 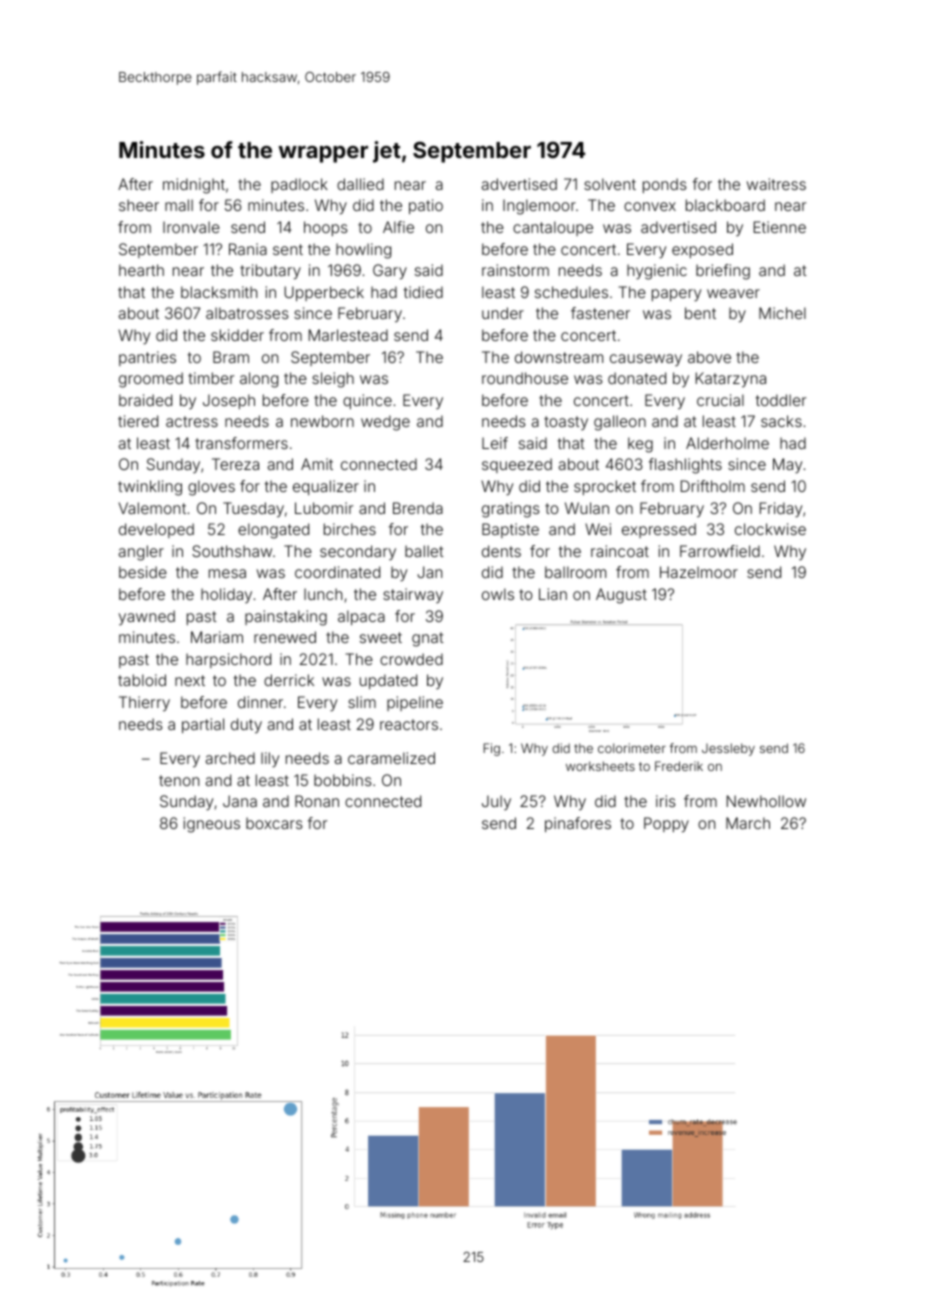 I want to click on ballet, so click(x=424, y=551).
